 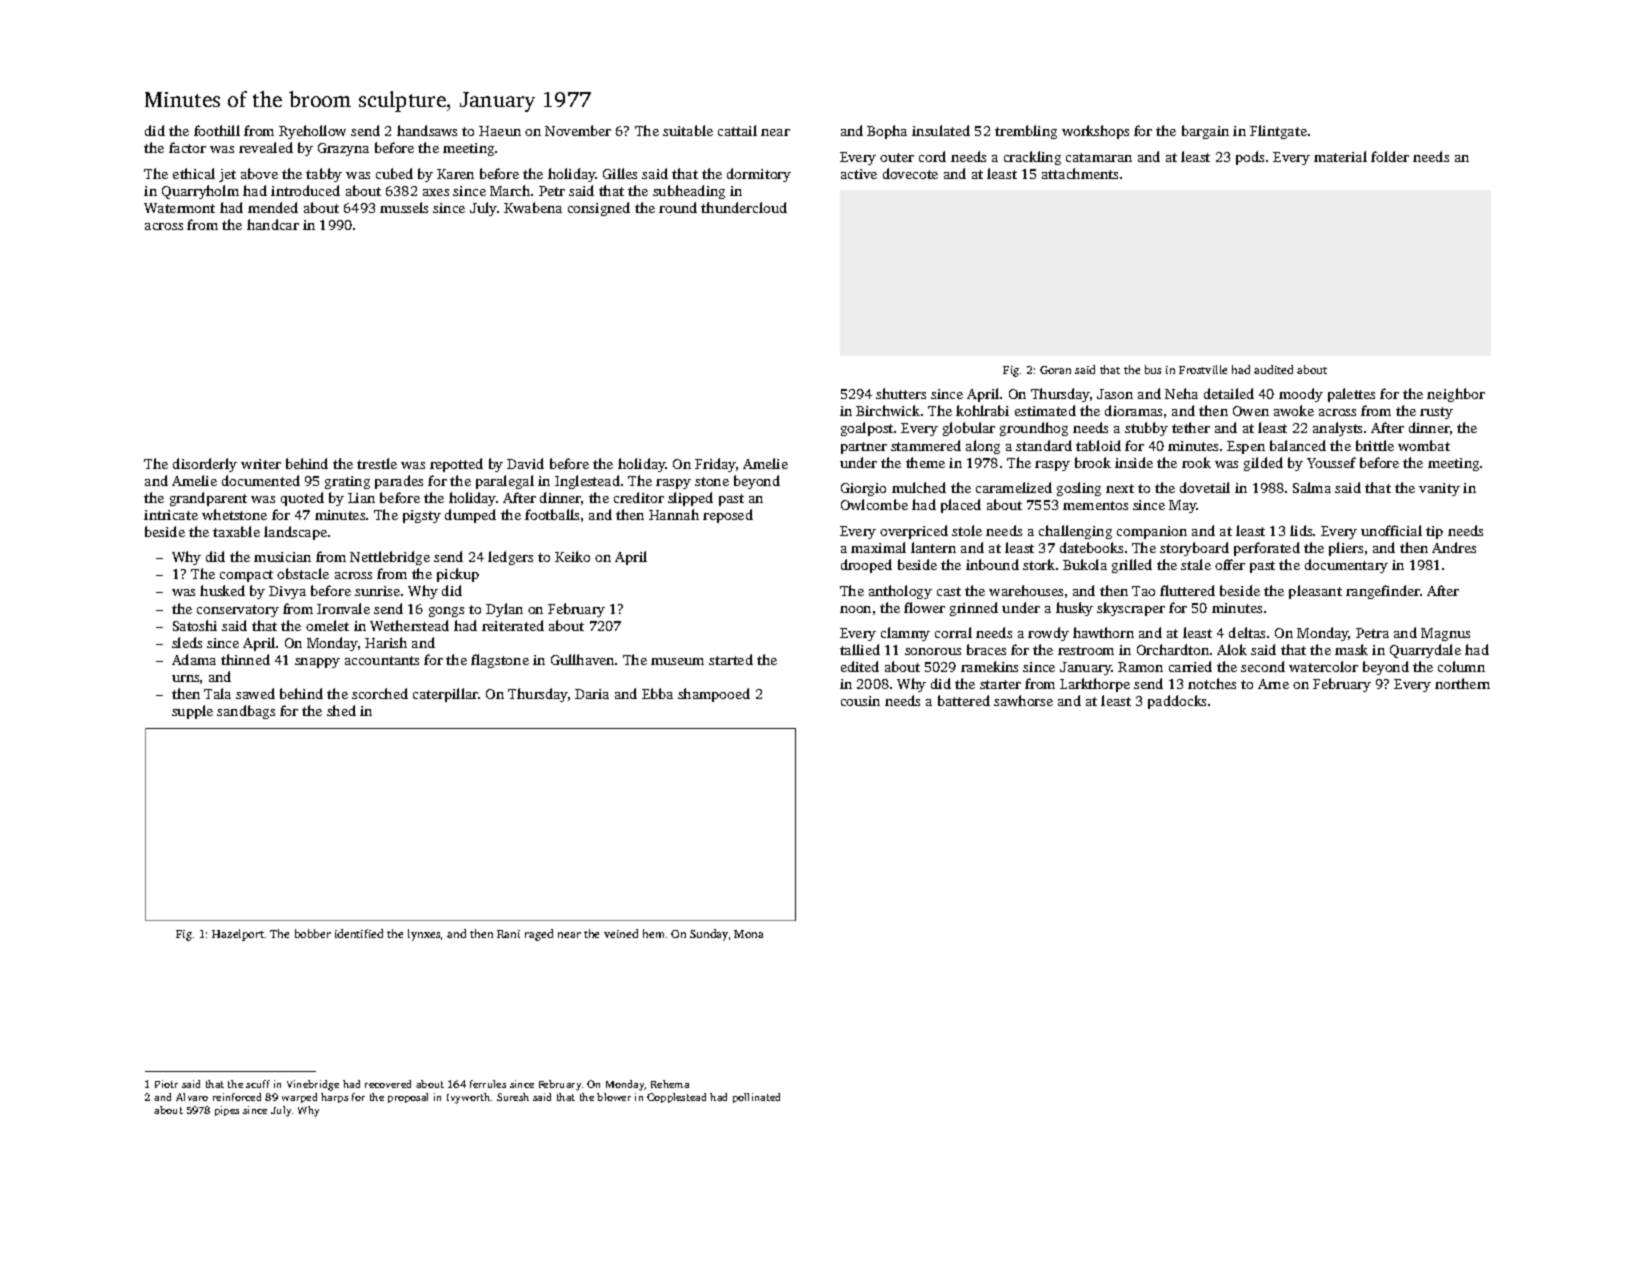 What do you see at coordinates (748, 934) in the document?
I see `Mona` at bounding box center [748, 934].
